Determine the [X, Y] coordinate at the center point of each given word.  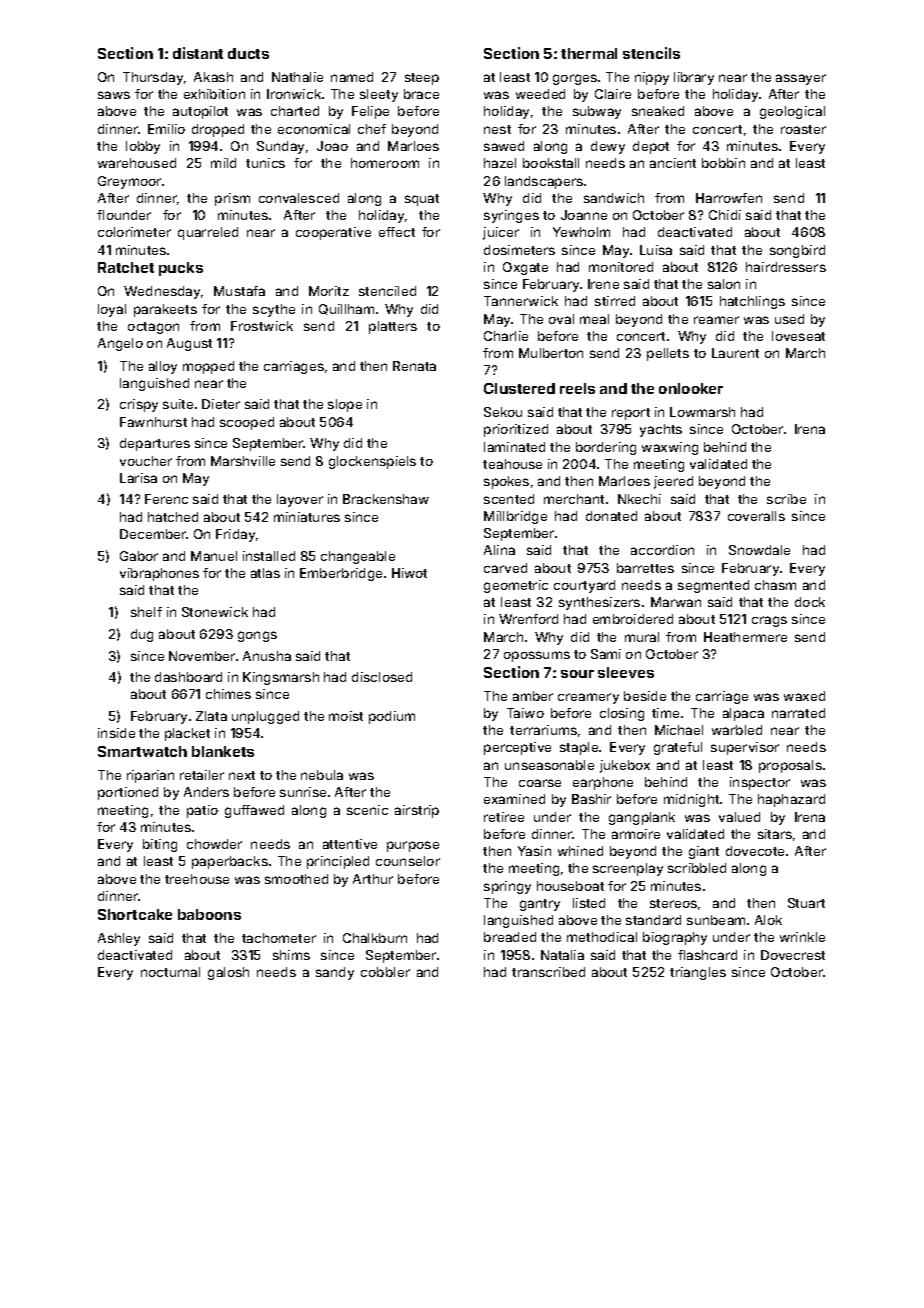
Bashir [591, 799]
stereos [673, 903]
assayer [801, 79]
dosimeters [519, 250]
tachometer [279, 938]
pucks [181, 269]
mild [223, 163]
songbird [797, 251]
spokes [506, 482]
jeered [673, 482]
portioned [128, 793]
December [153, 534]
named [352, 77]
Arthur [373, 879]
